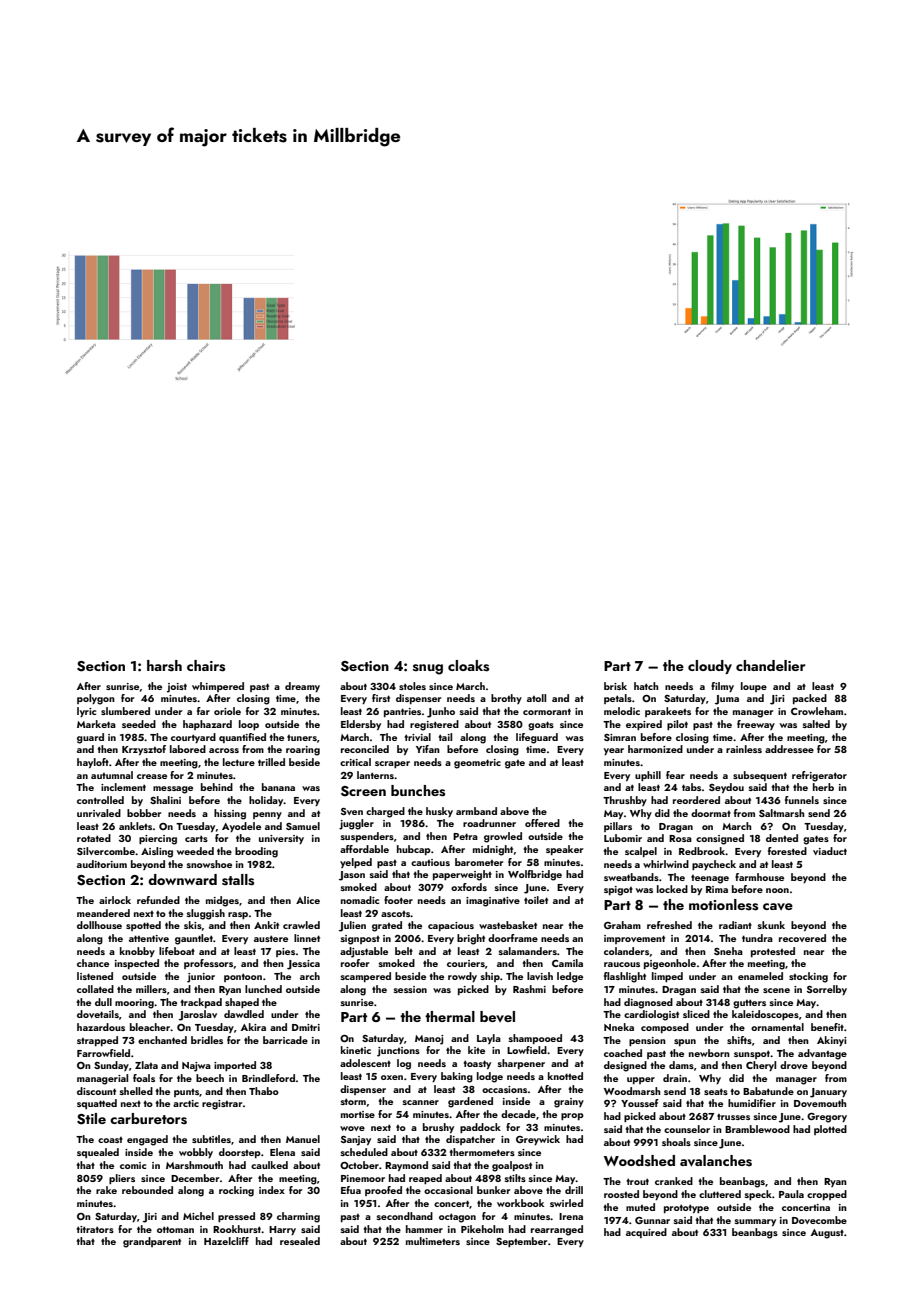 The height and width of the page is (1308, 924). I want to click on junior, so click(201, 978).
